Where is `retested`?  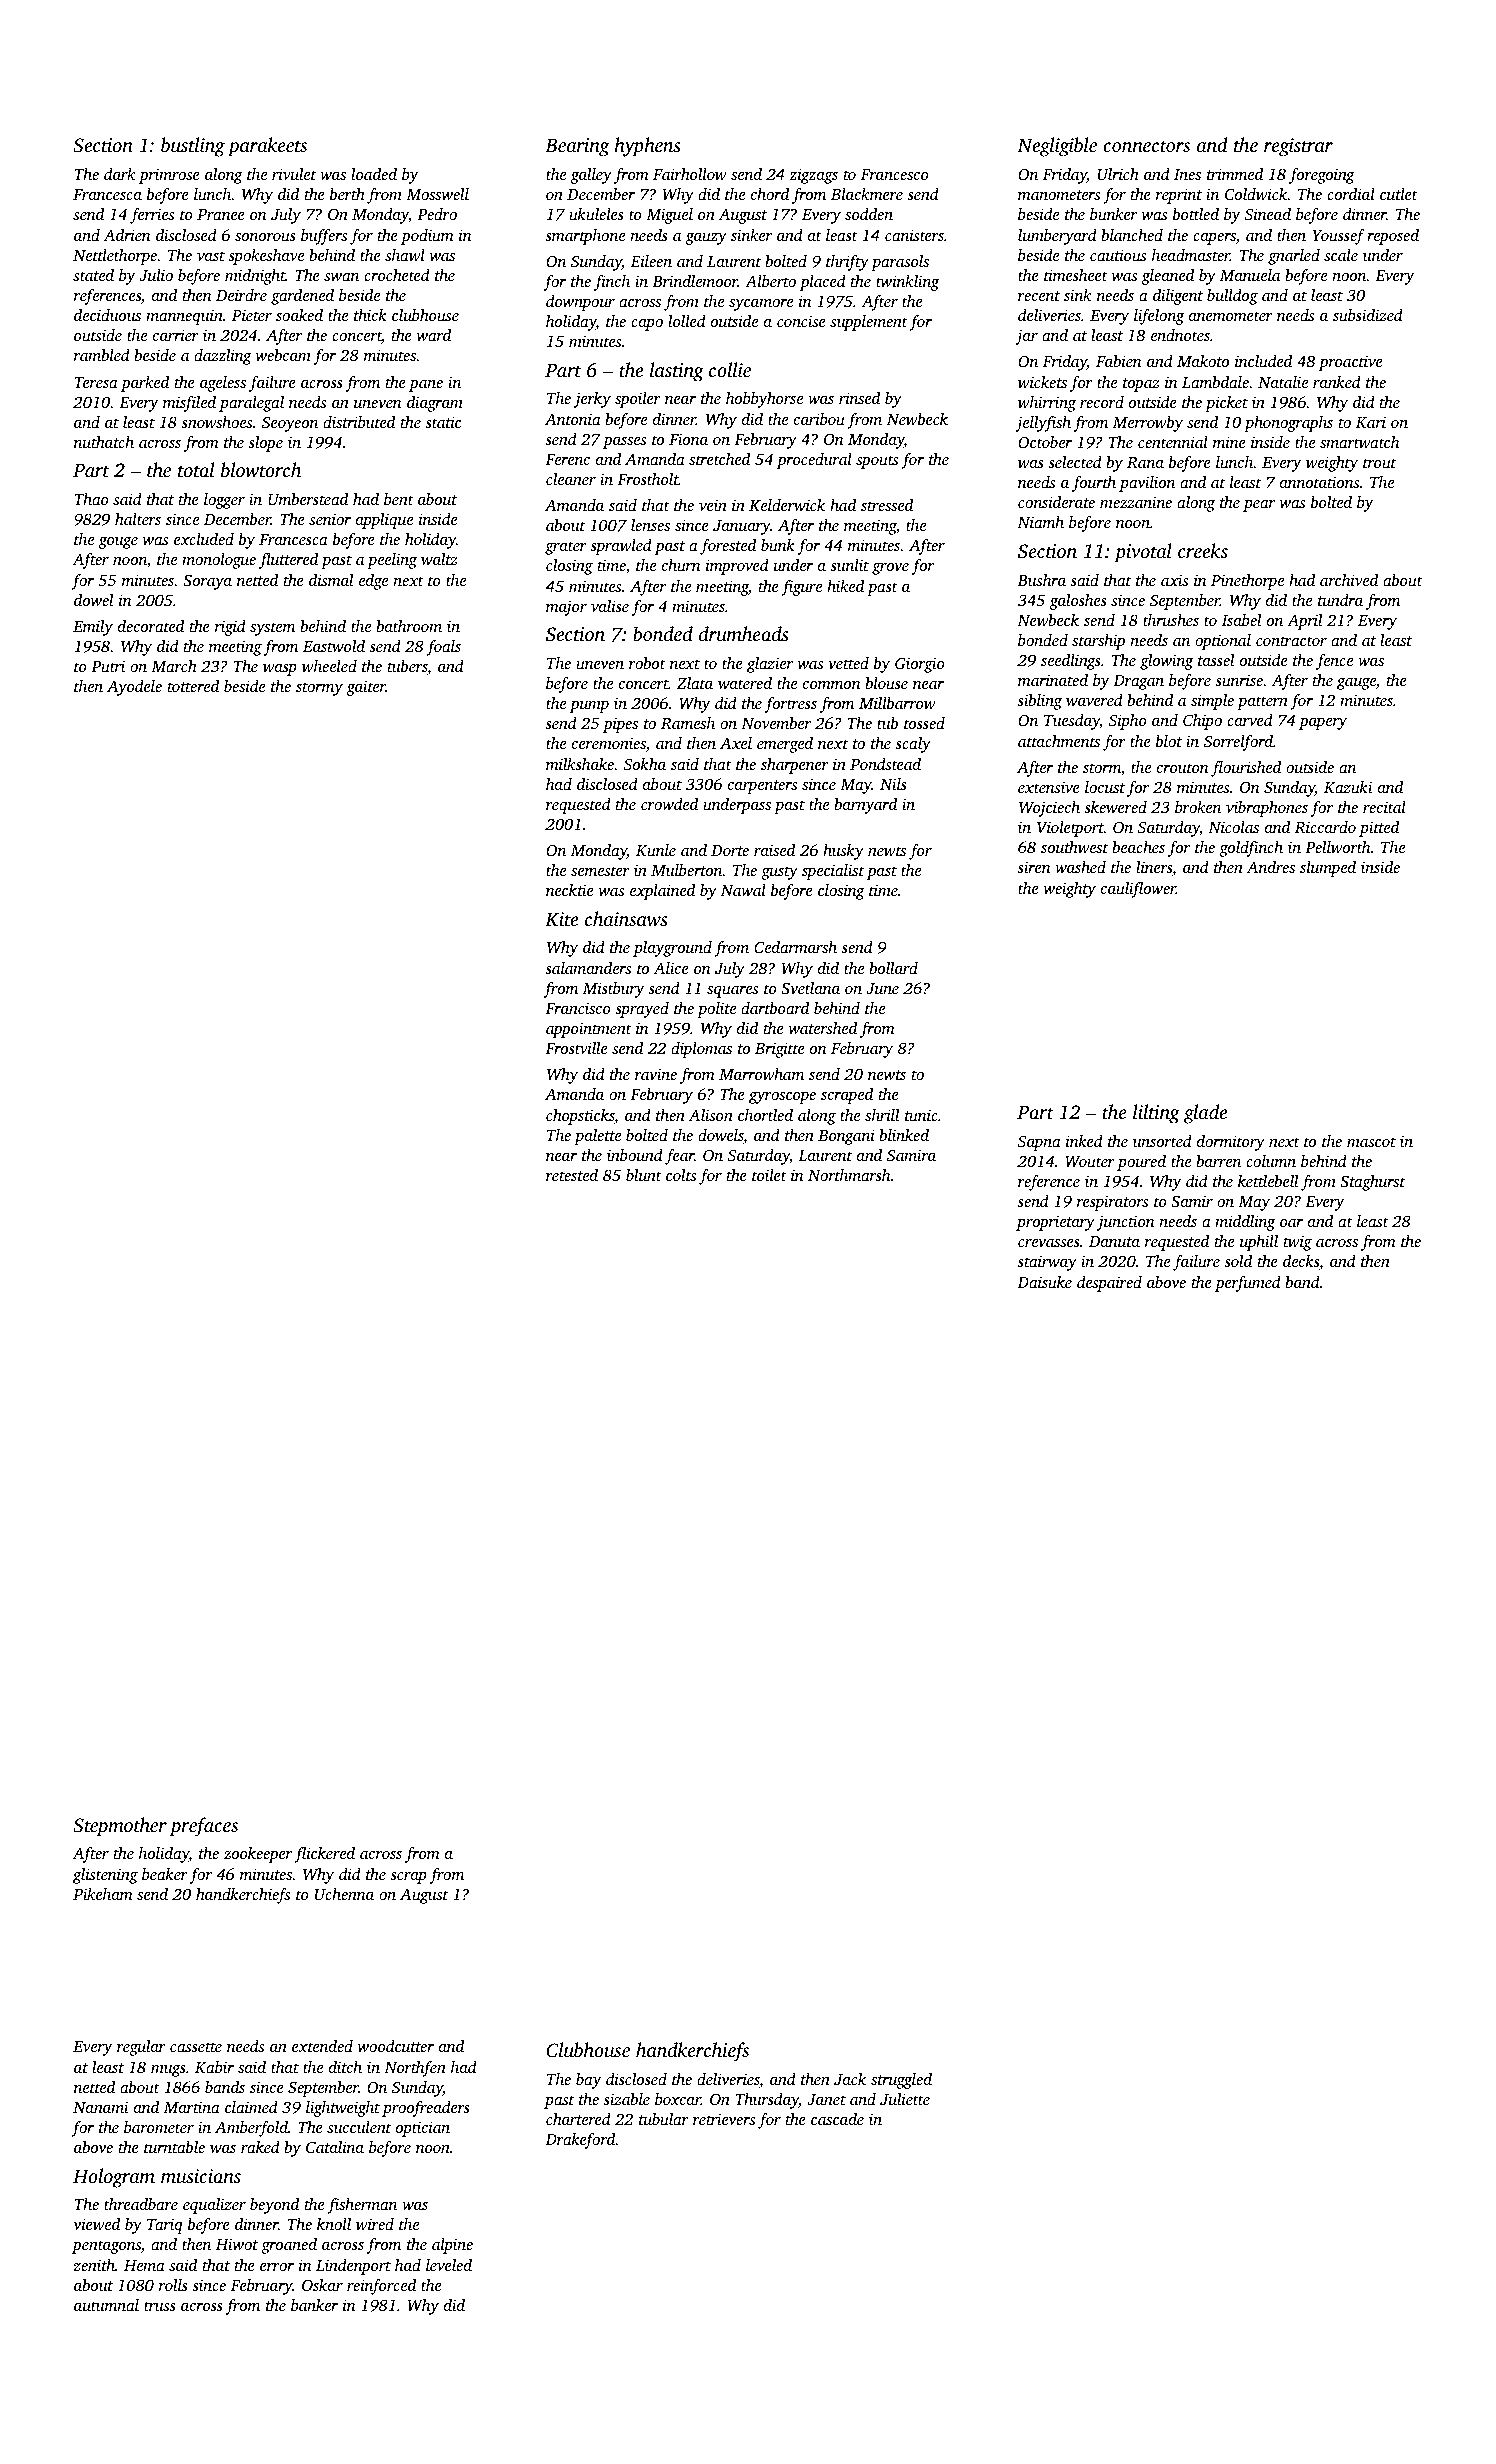 retested is located at coordinates (572, 1175).
